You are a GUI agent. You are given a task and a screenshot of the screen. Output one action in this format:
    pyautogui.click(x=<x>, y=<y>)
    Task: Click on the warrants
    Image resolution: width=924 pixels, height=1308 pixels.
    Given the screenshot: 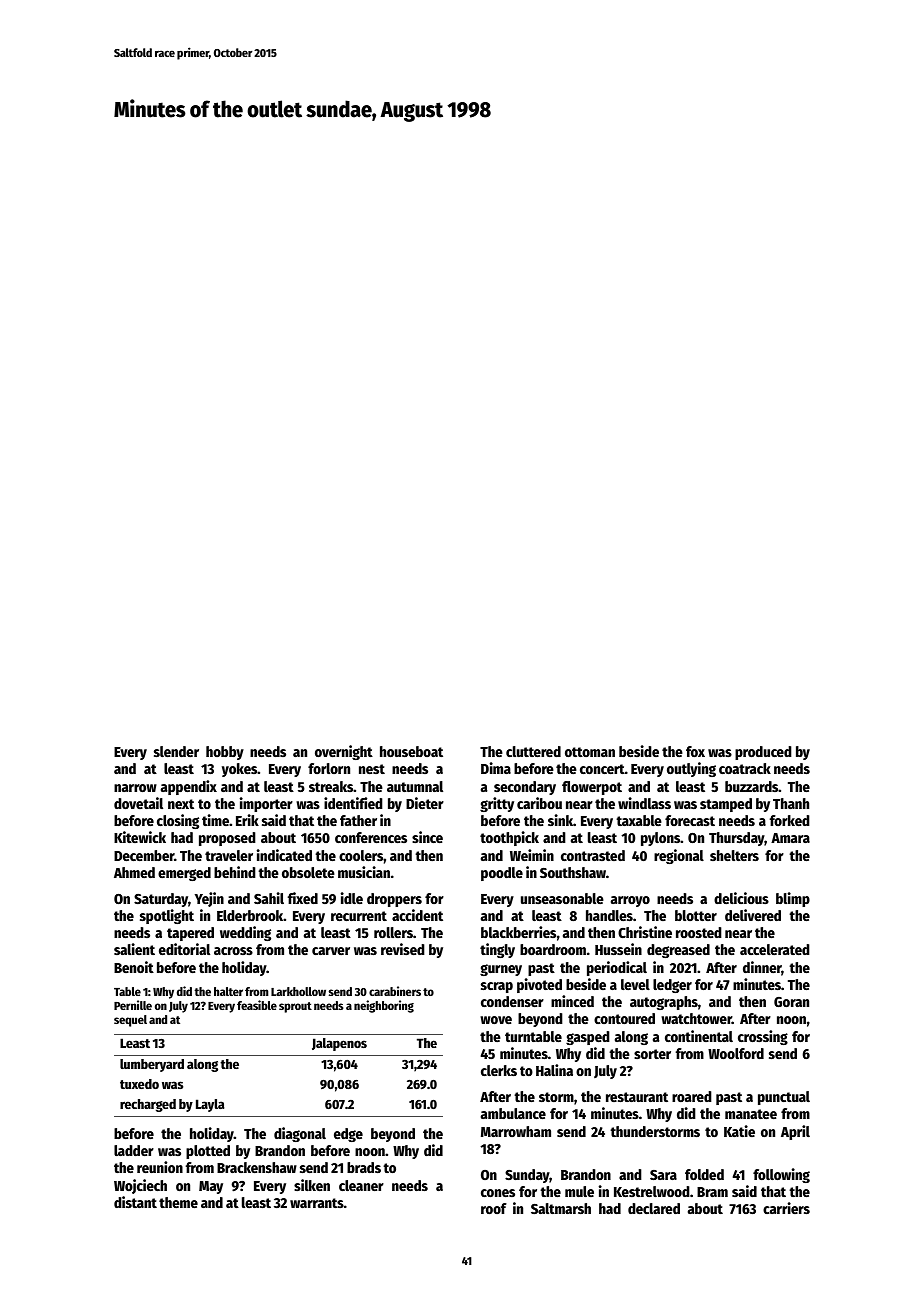 What is the action you would take?
    pyautogui.click(x=317, y=1203)
